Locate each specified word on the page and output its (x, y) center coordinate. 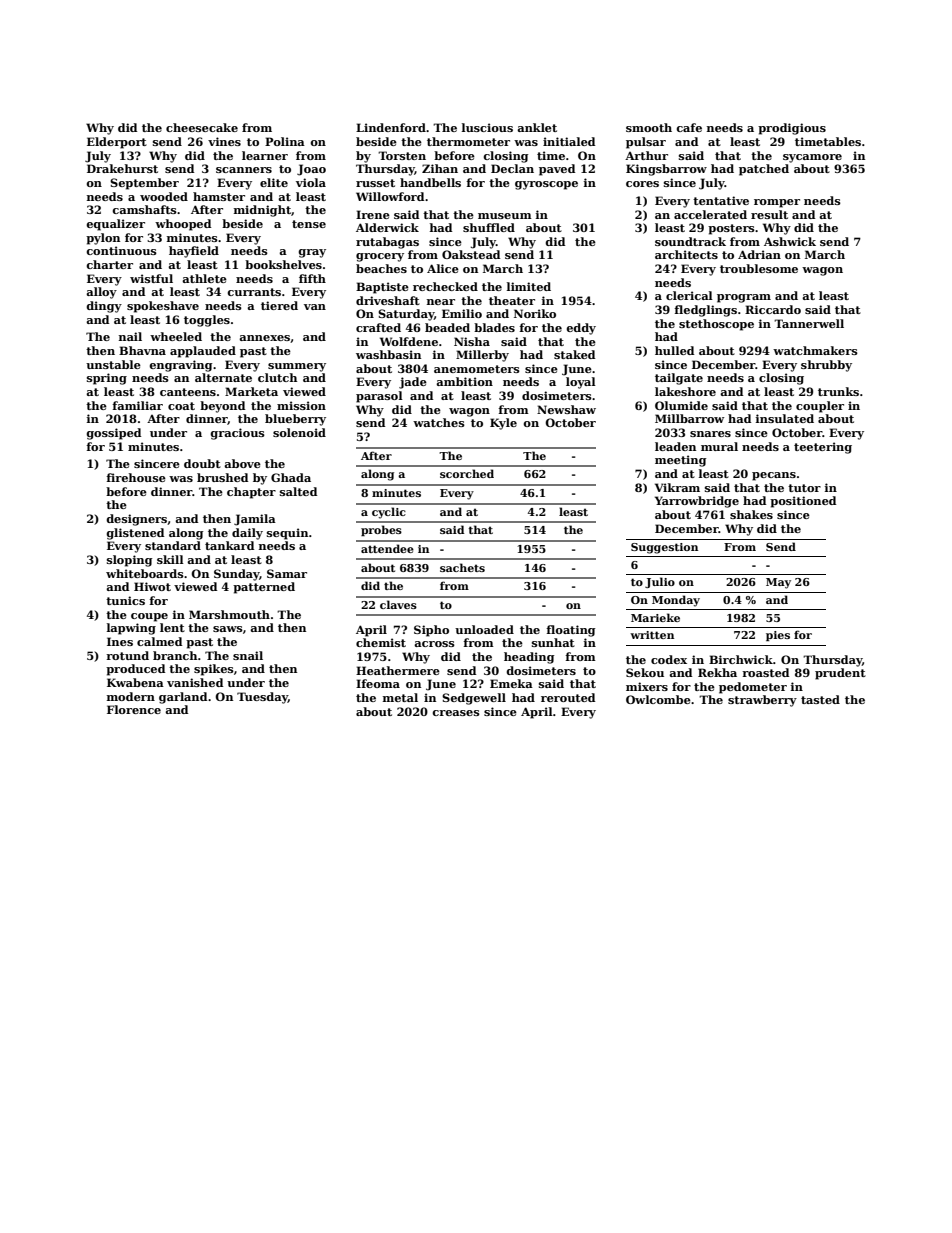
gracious (237, 434)
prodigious (792, 129)
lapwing (131, 629)
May (778, 583)
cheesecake (202, 127)
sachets (462, 567)
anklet (537, 127)
